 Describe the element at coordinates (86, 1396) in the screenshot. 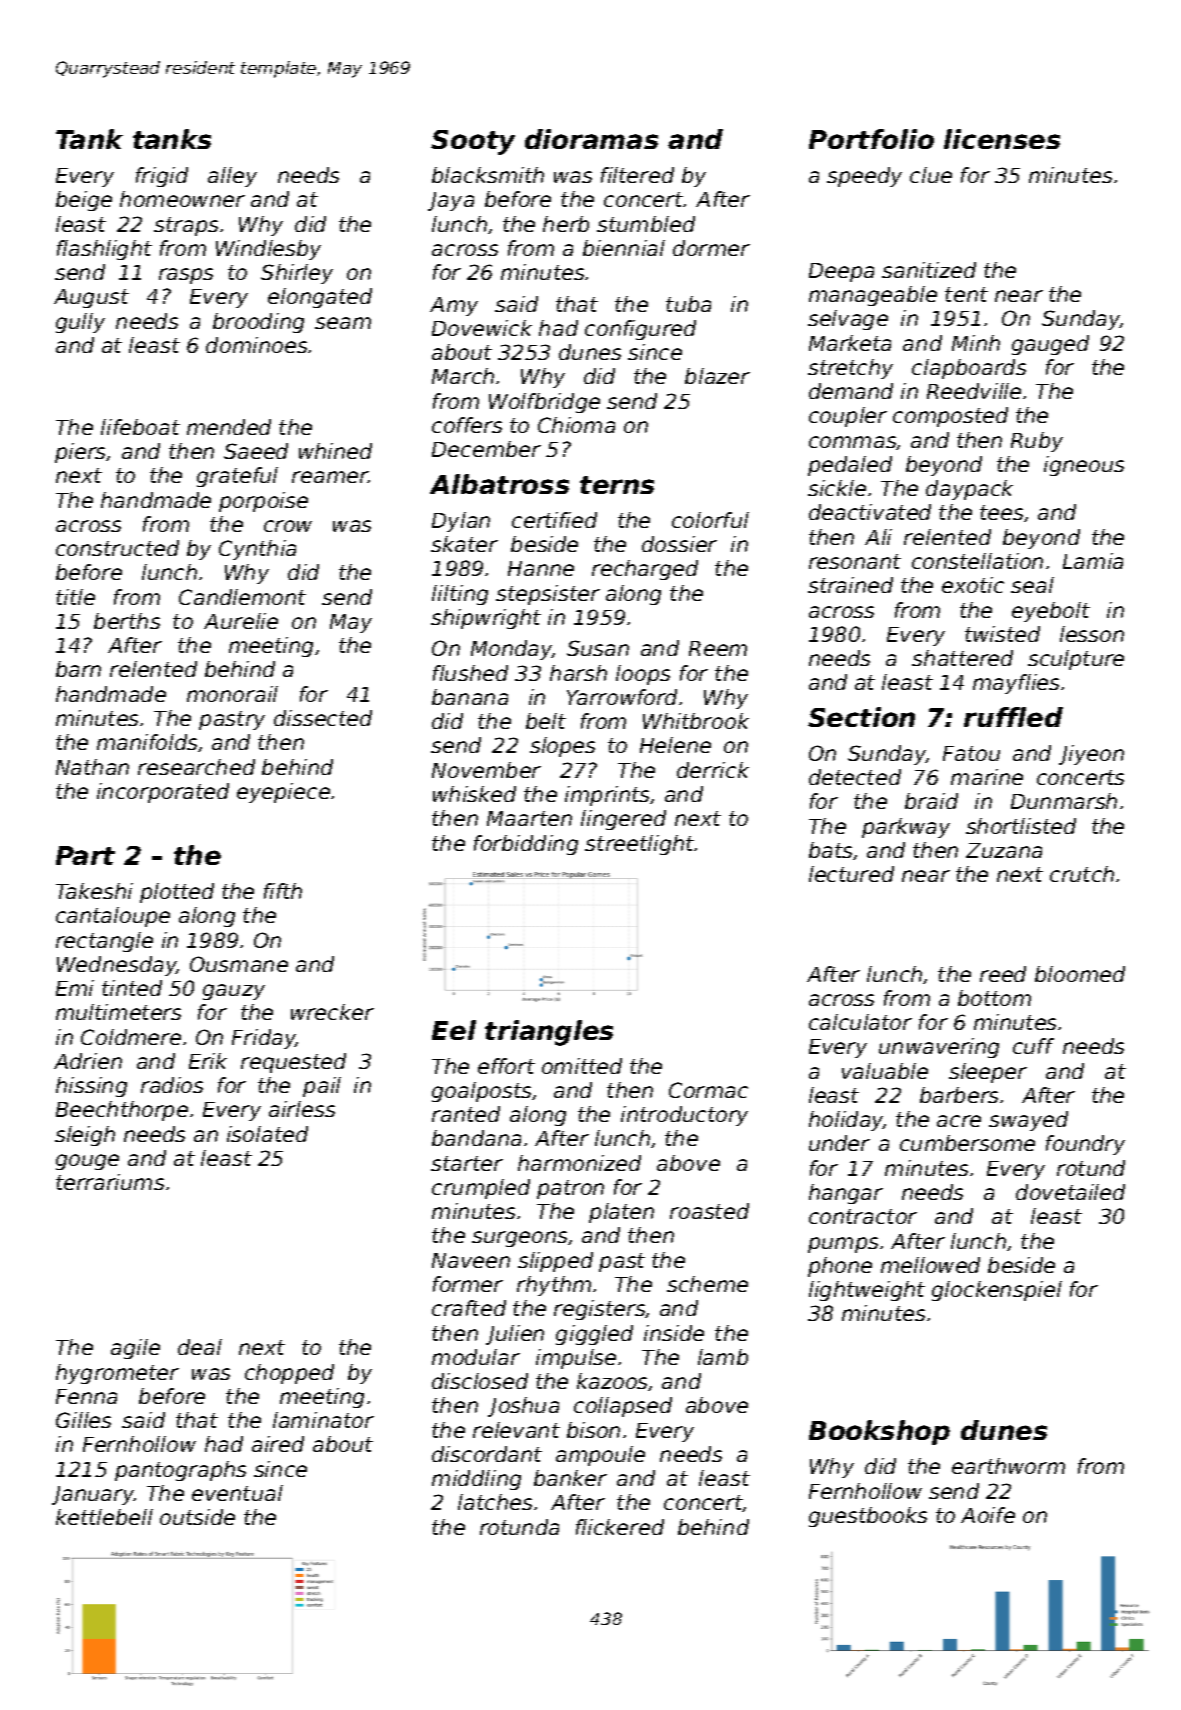

I see `Fenna` at that location.
